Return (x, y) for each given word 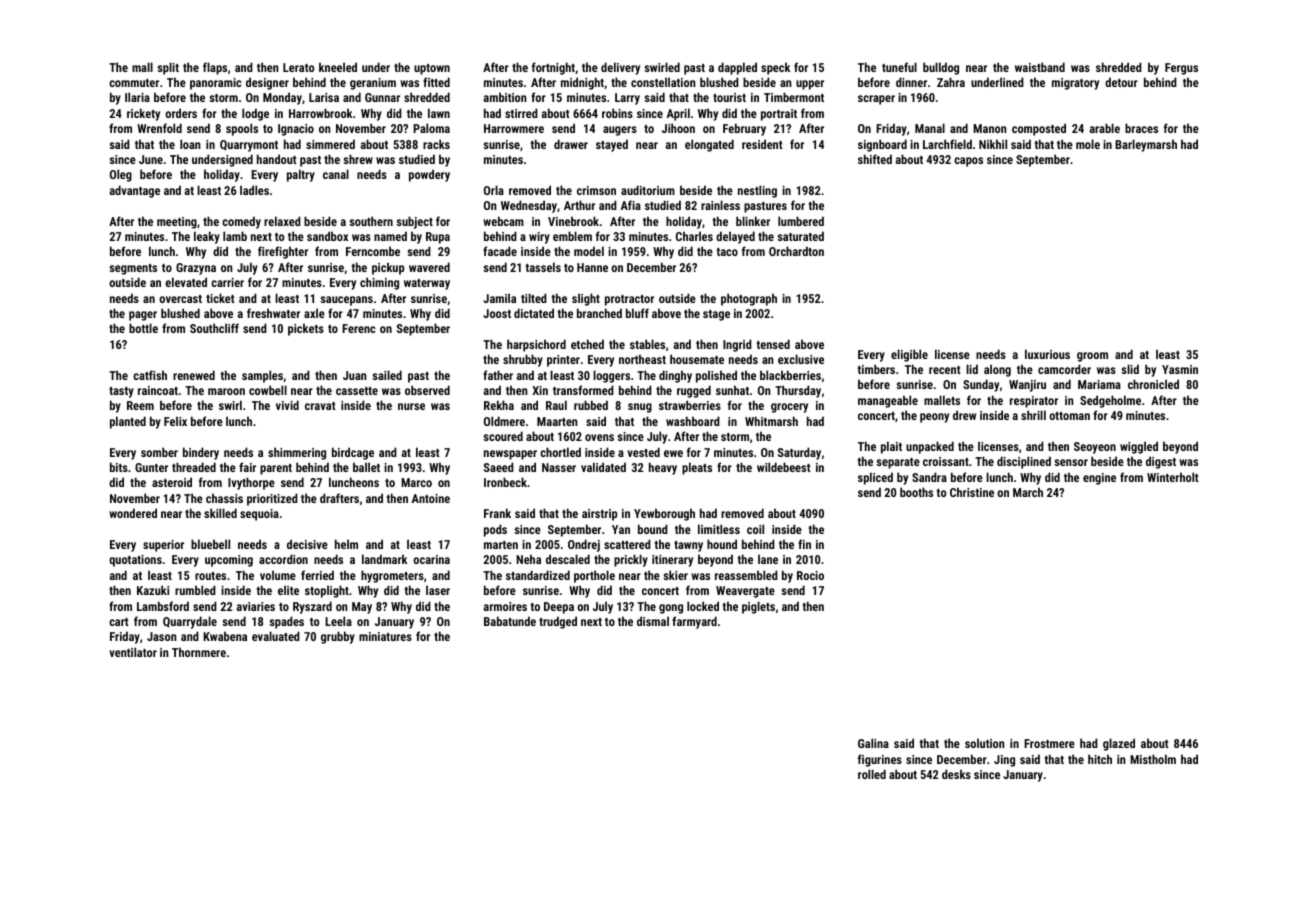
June (151, 159)
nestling (757, 191)
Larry (627, 99)
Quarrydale (190, 622)
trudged (558, 622)
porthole (594, 576)
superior (163, 546)
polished (716, 376)
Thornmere (199, 652)
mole (1088, 144)
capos (968, 162)
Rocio (810, 575)
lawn (439, 113)
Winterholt (1173, 477)
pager (143, 316)
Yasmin (1180, 369)
